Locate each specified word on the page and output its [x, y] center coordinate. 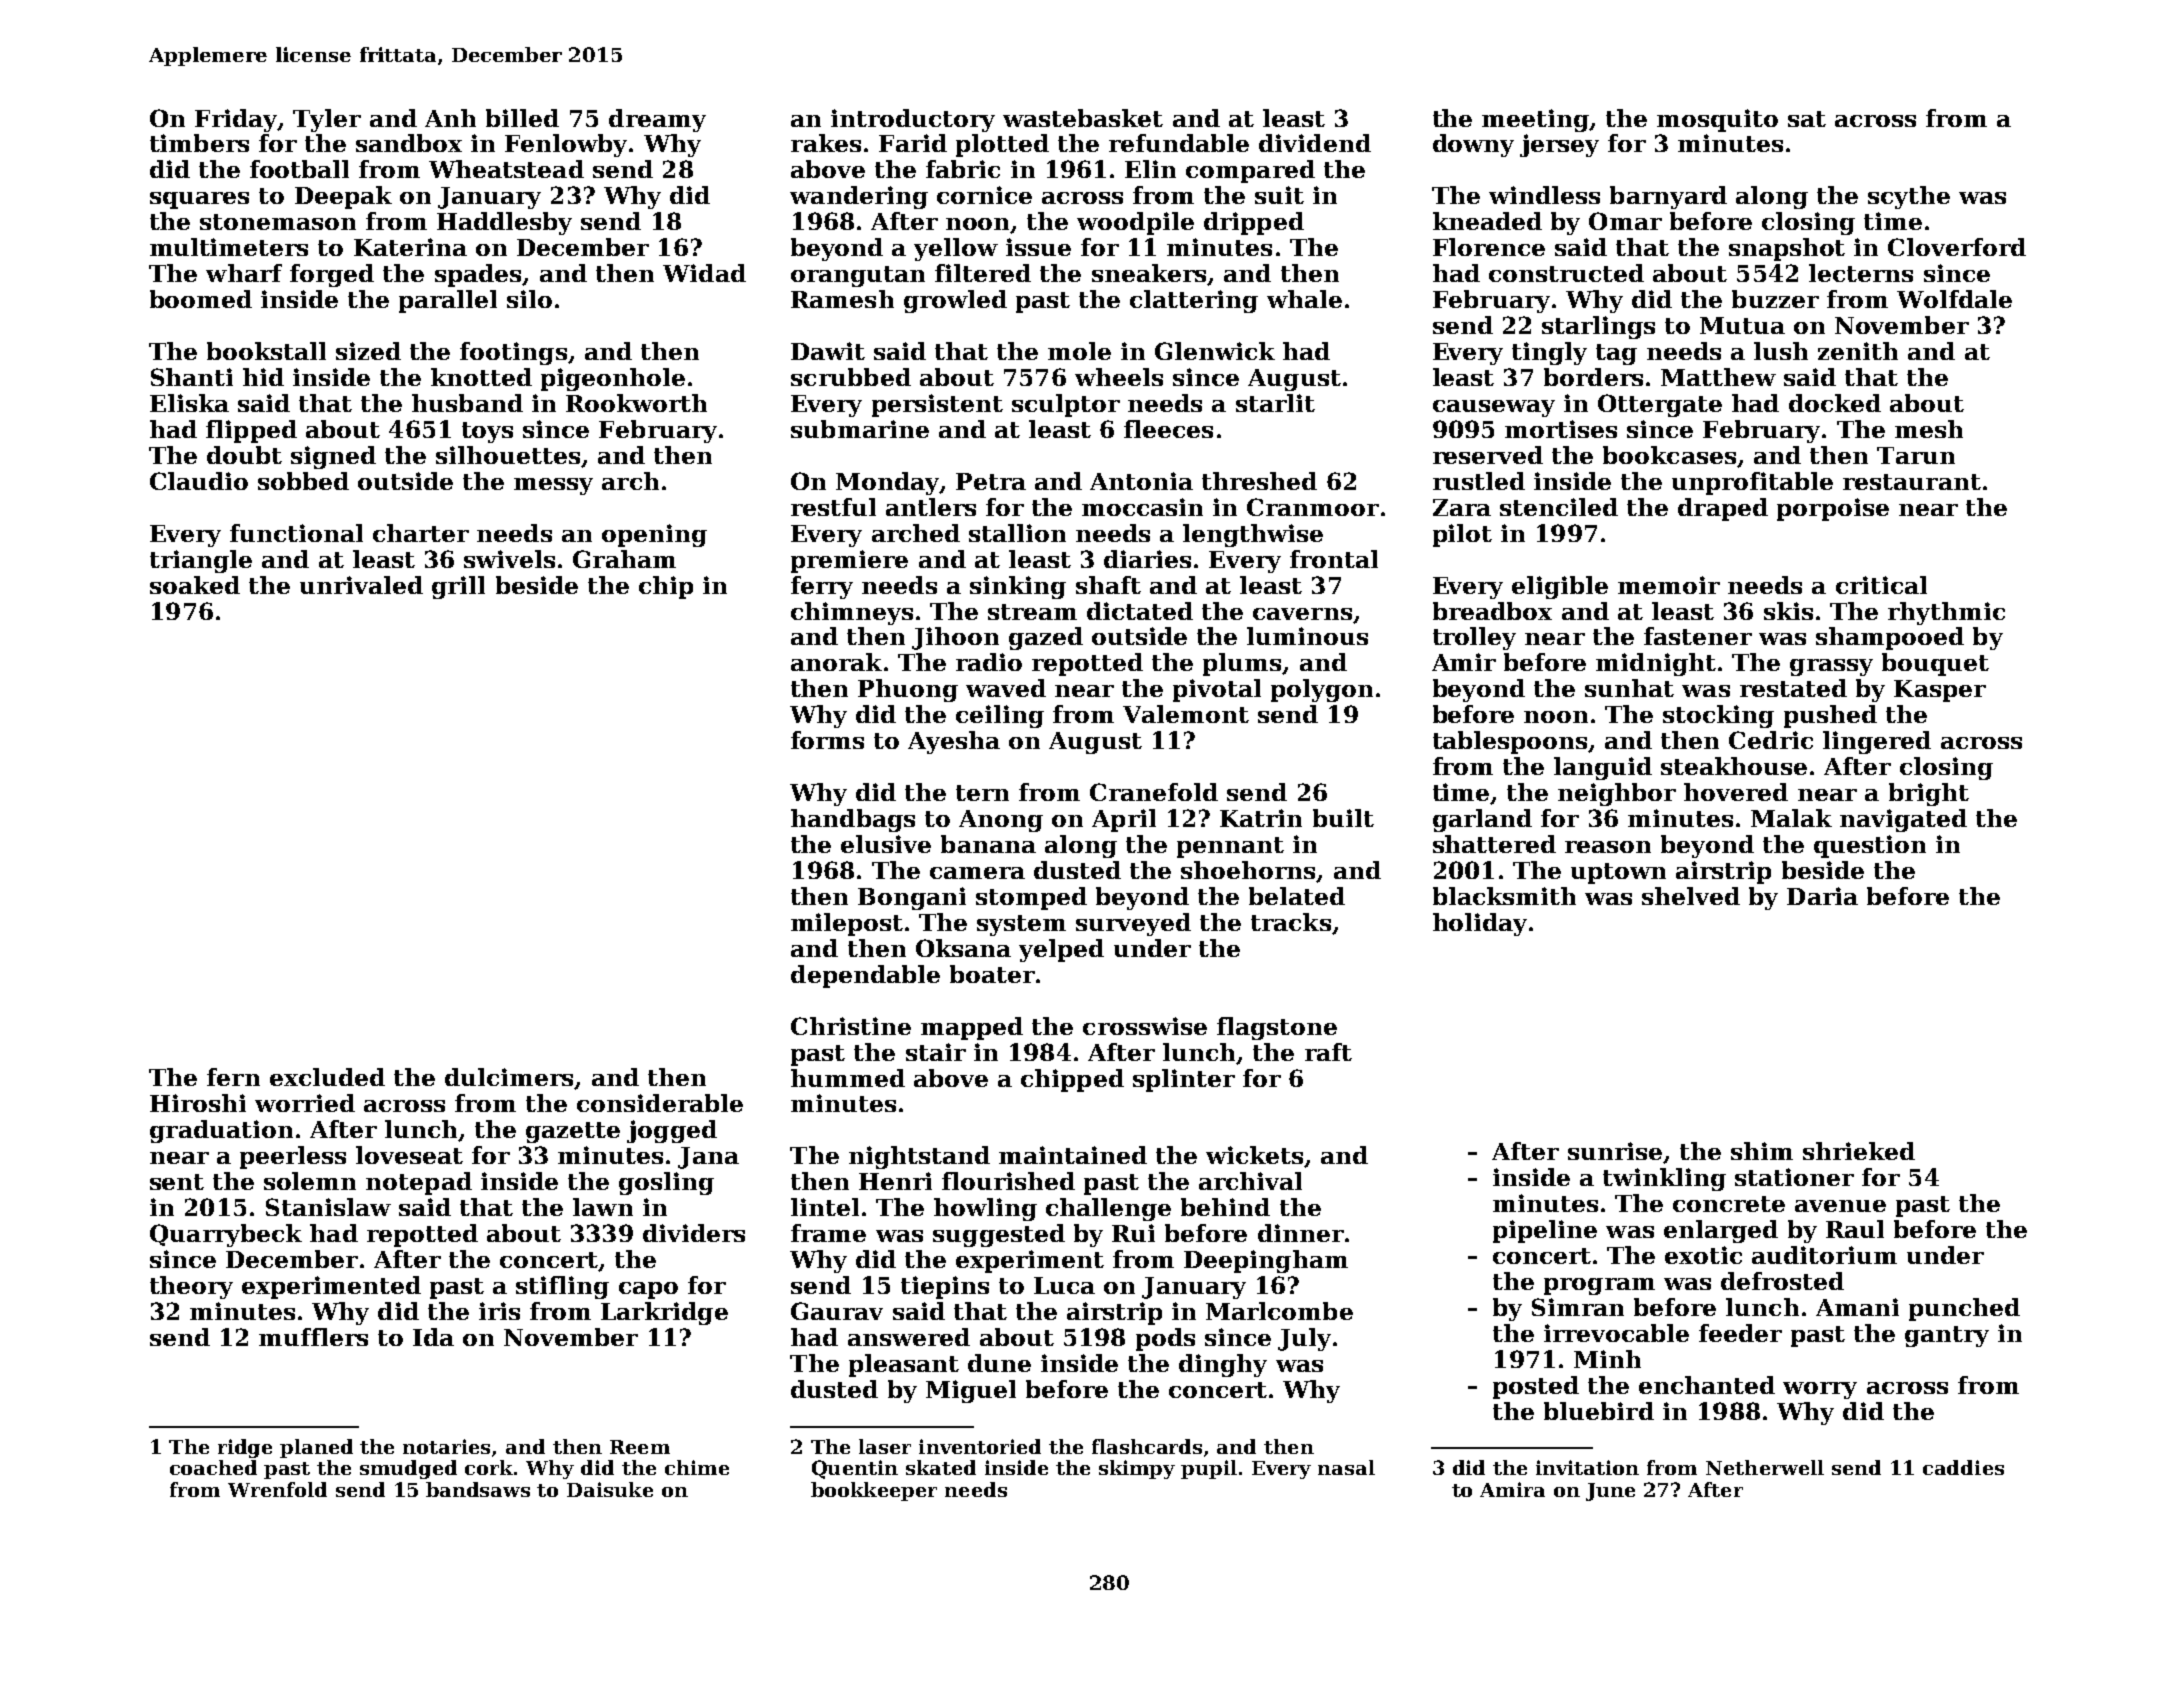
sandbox [409, 143]
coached [213, 1467]
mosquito [1717, 120]
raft [1328, 1052]
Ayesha [954, 742]
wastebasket [1083, 118]
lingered [1877, 742]
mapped [972, 1028]
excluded [327, 1077]
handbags [853, 820]
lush [1781, 351]
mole [1079, 351]
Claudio [199, 481]
